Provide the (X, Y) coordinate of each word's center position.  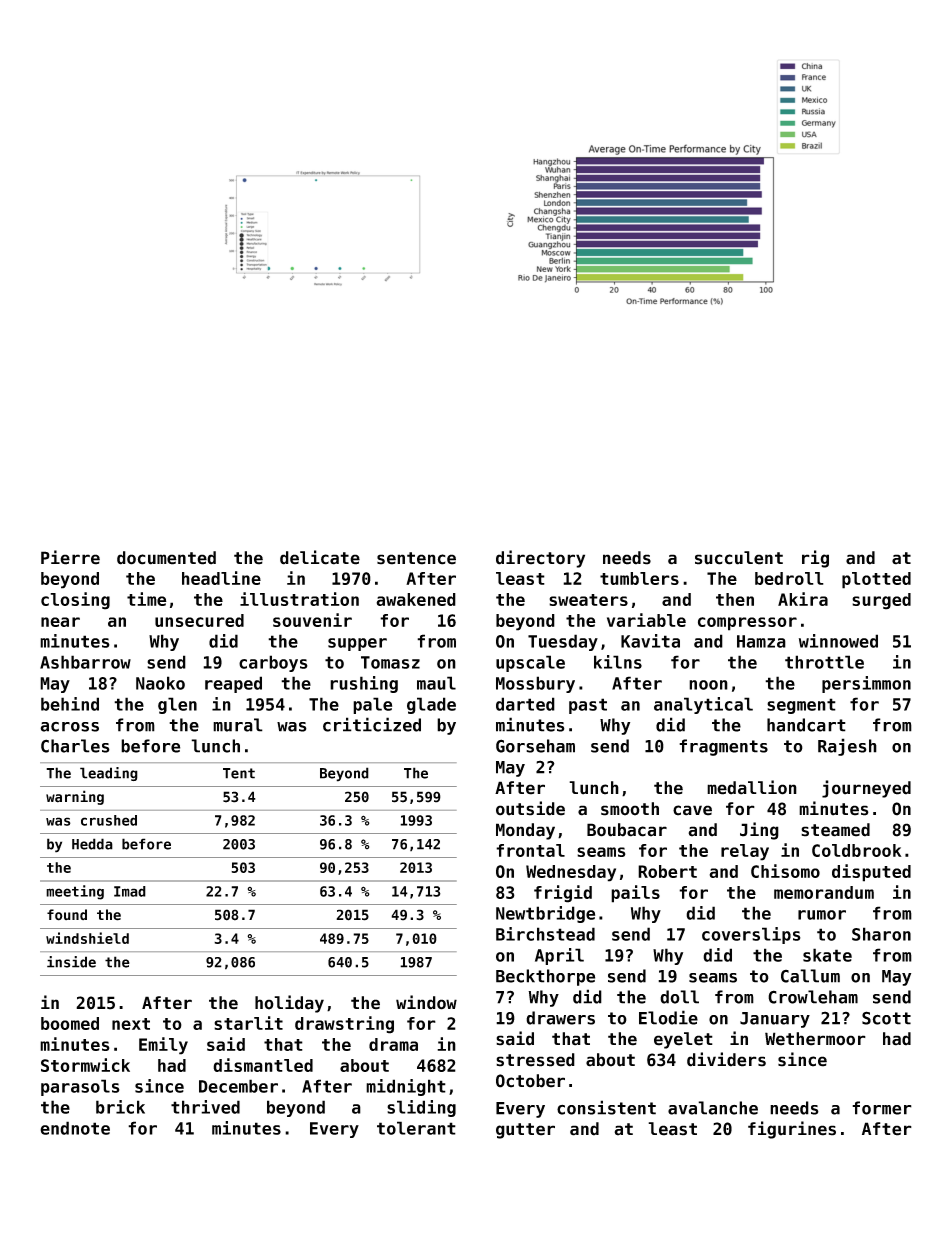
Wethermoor (815, 1039)
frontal (530, 850)
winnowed (838, 641)
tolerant (416, 1128)
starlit (248, 1023)
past (588, 706)
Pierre (70, 557)
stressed (535, 1060)
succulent (739, 558)
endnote (75, 1128)
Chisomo (785, 871)
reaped (233, 684)
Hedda (92, 844)
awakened (416, 599)
